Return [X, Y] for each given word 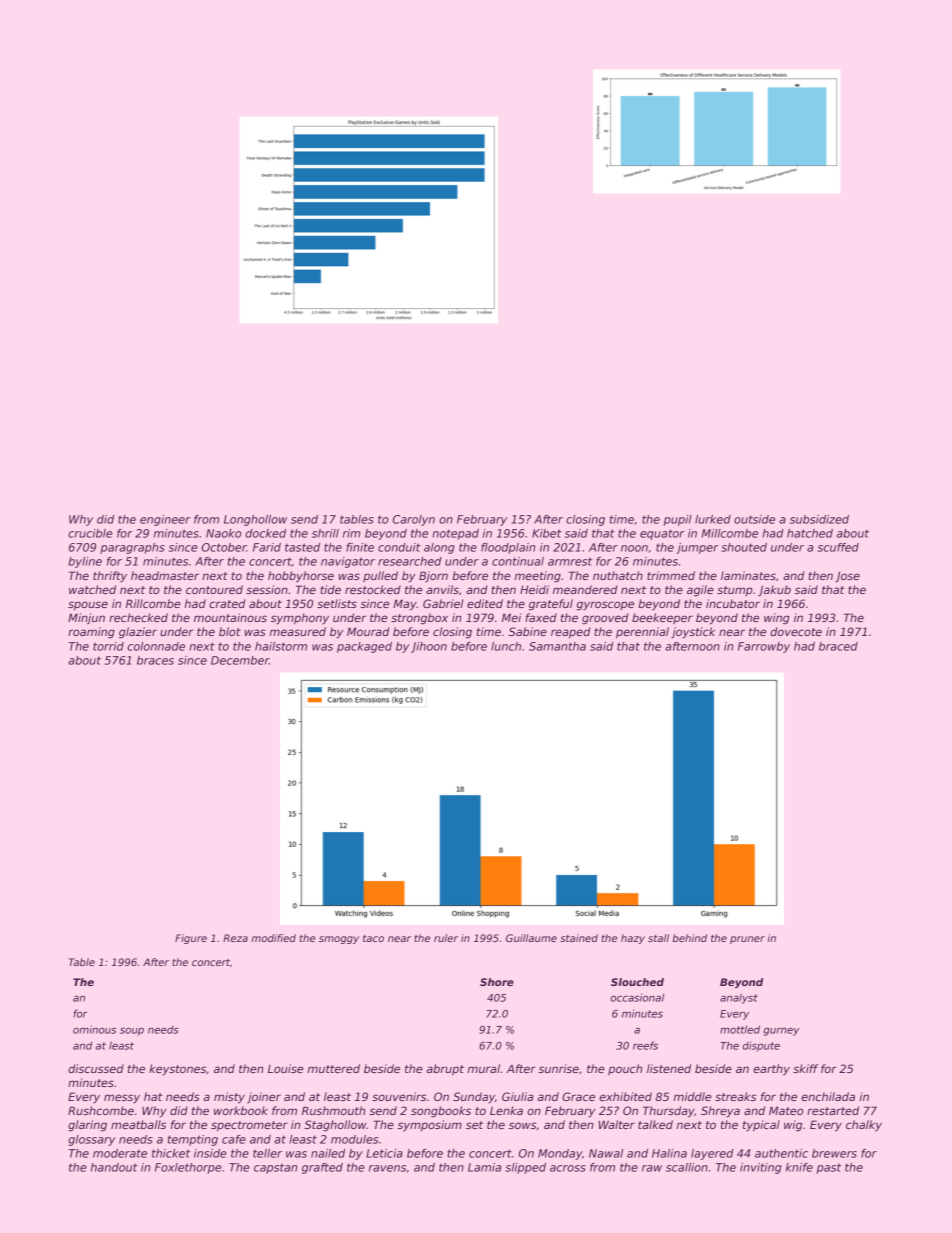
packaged [364, 647]
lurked [713, 519]
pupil [678, 520]
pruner [747, 940]
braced [838, 646]
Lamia [484, 1167]
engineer [165, 520]
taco [373, 938]
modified [274, 938]
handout [114, 1167]
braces [155, 660]
